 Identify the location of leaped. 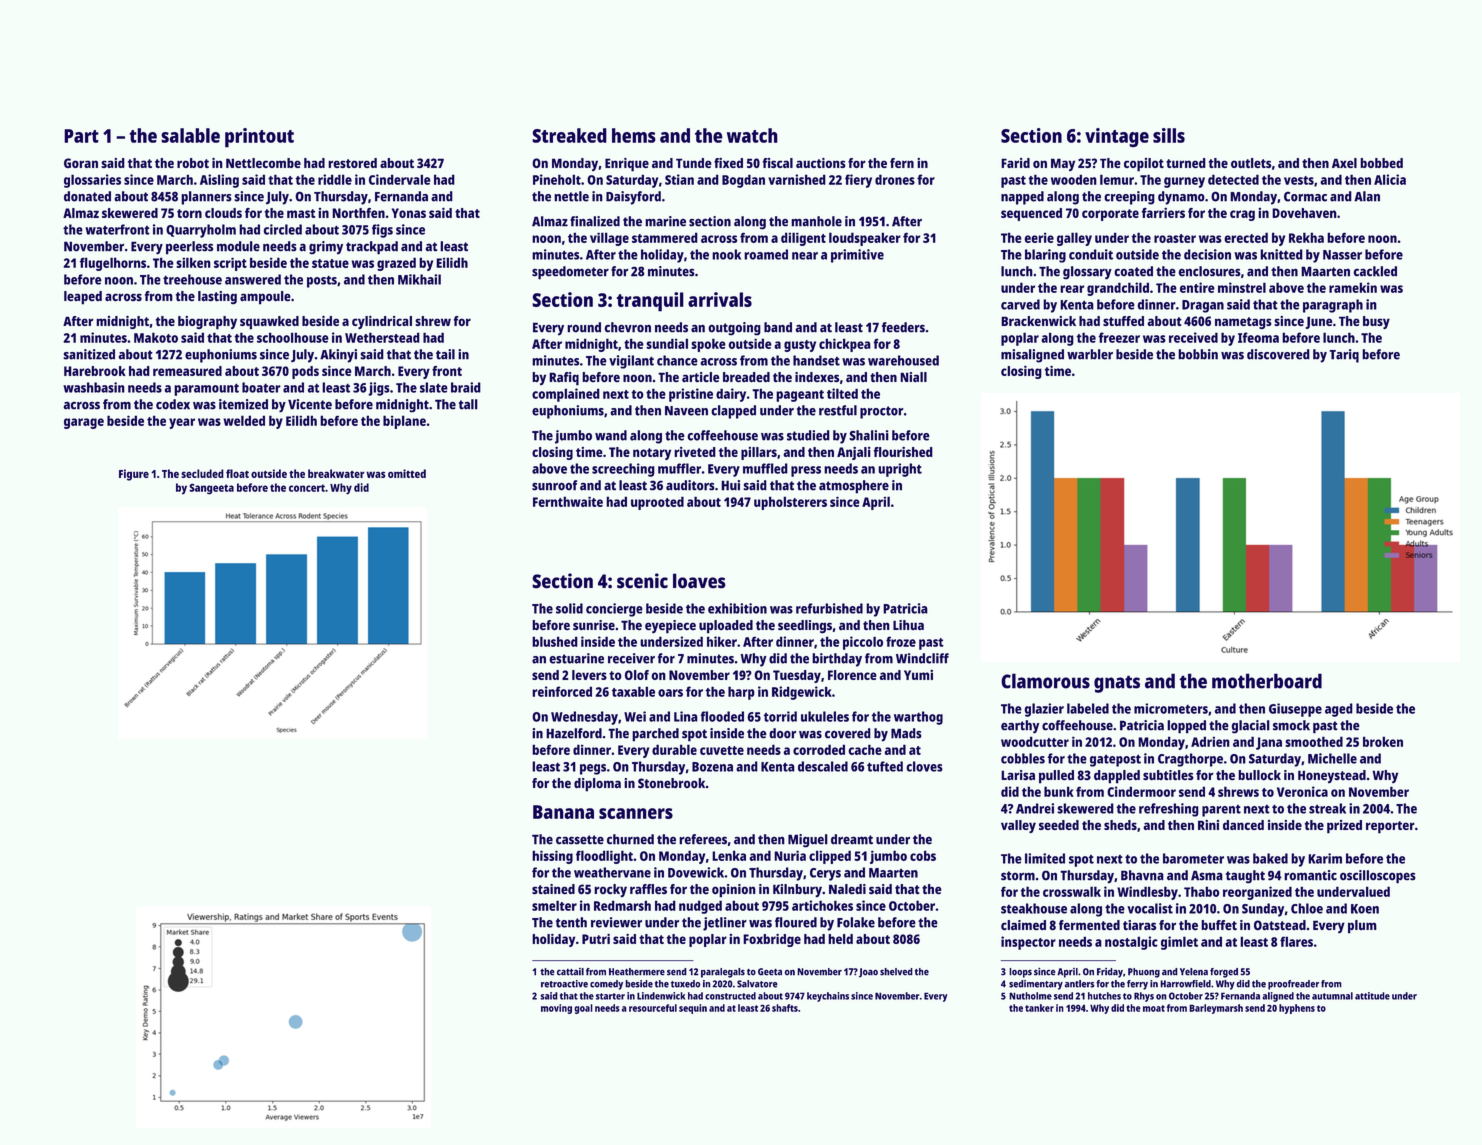
(83, 298).
